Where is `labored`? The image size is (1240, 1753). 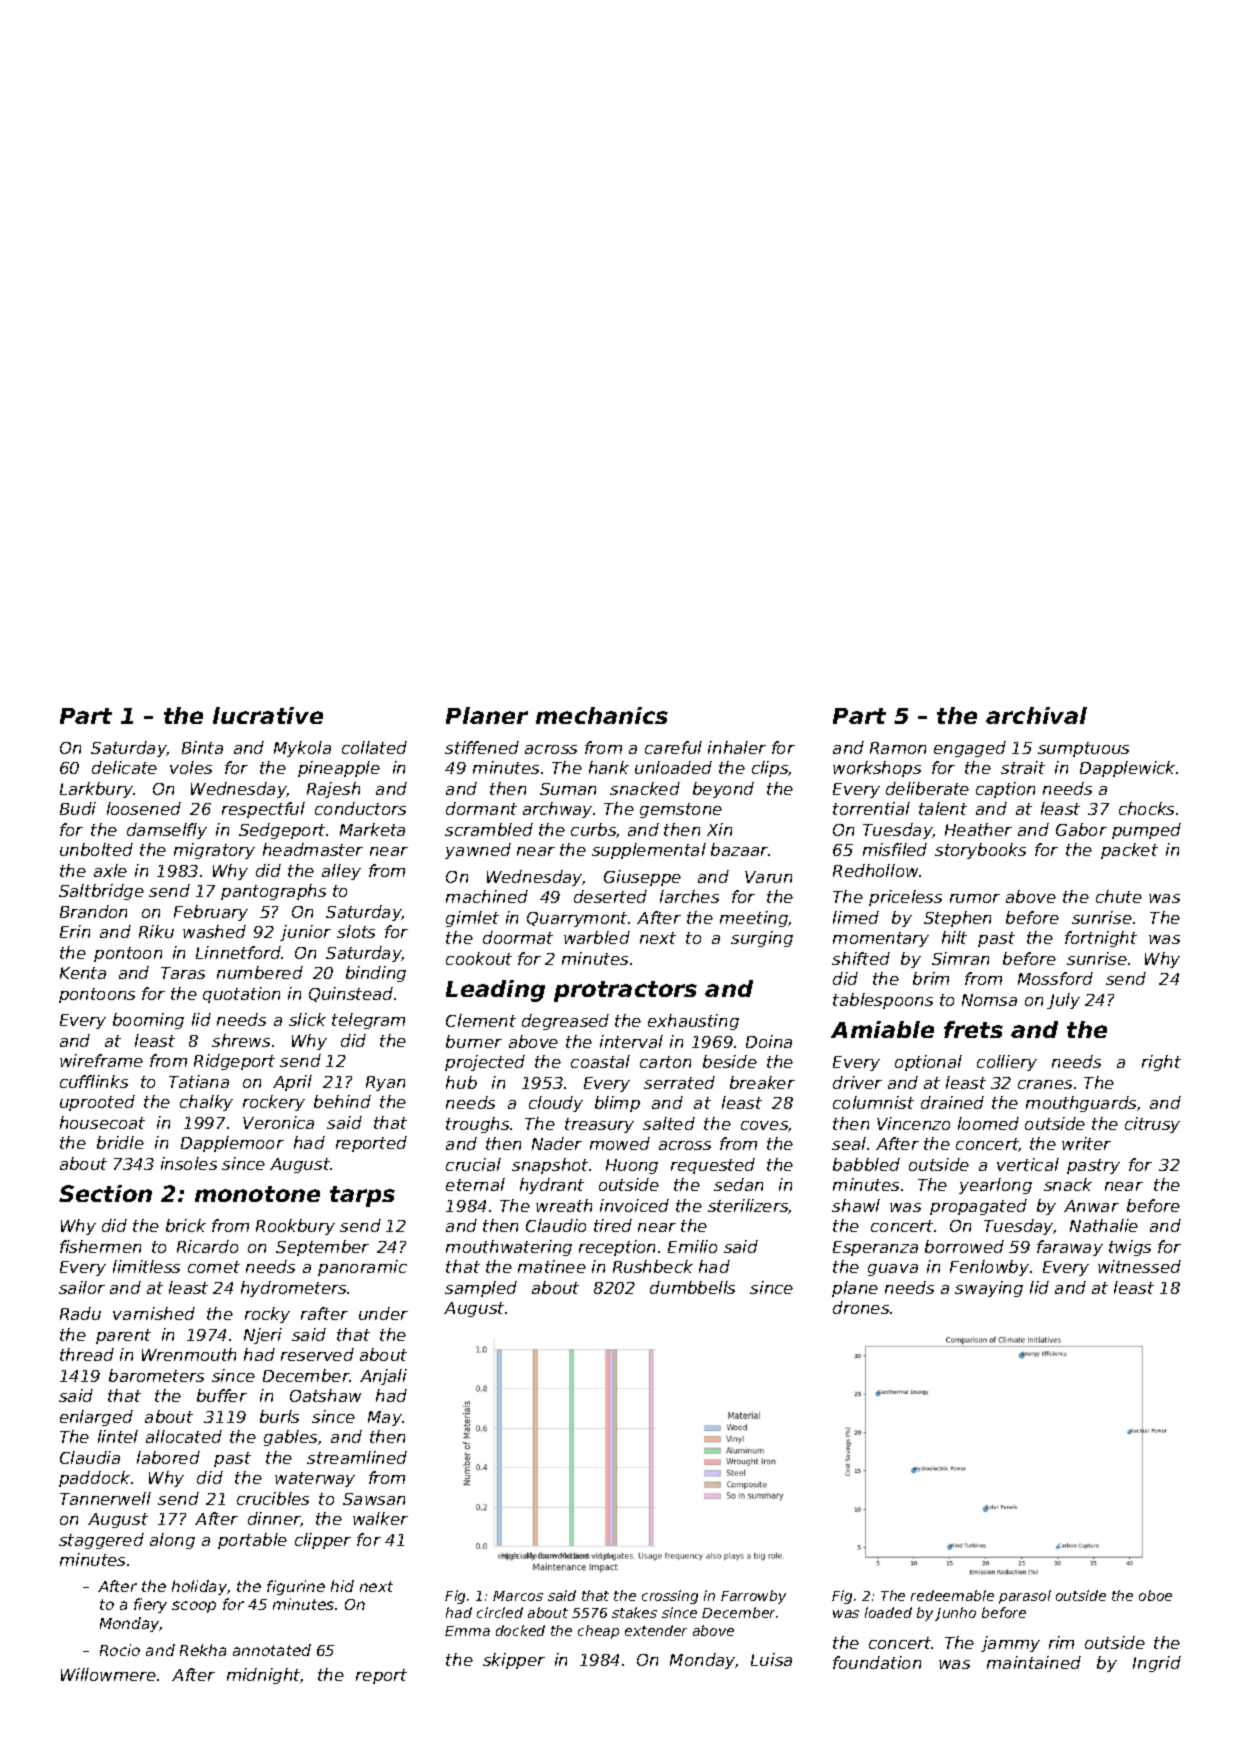 labored is located at coordinates (168, 1457).
